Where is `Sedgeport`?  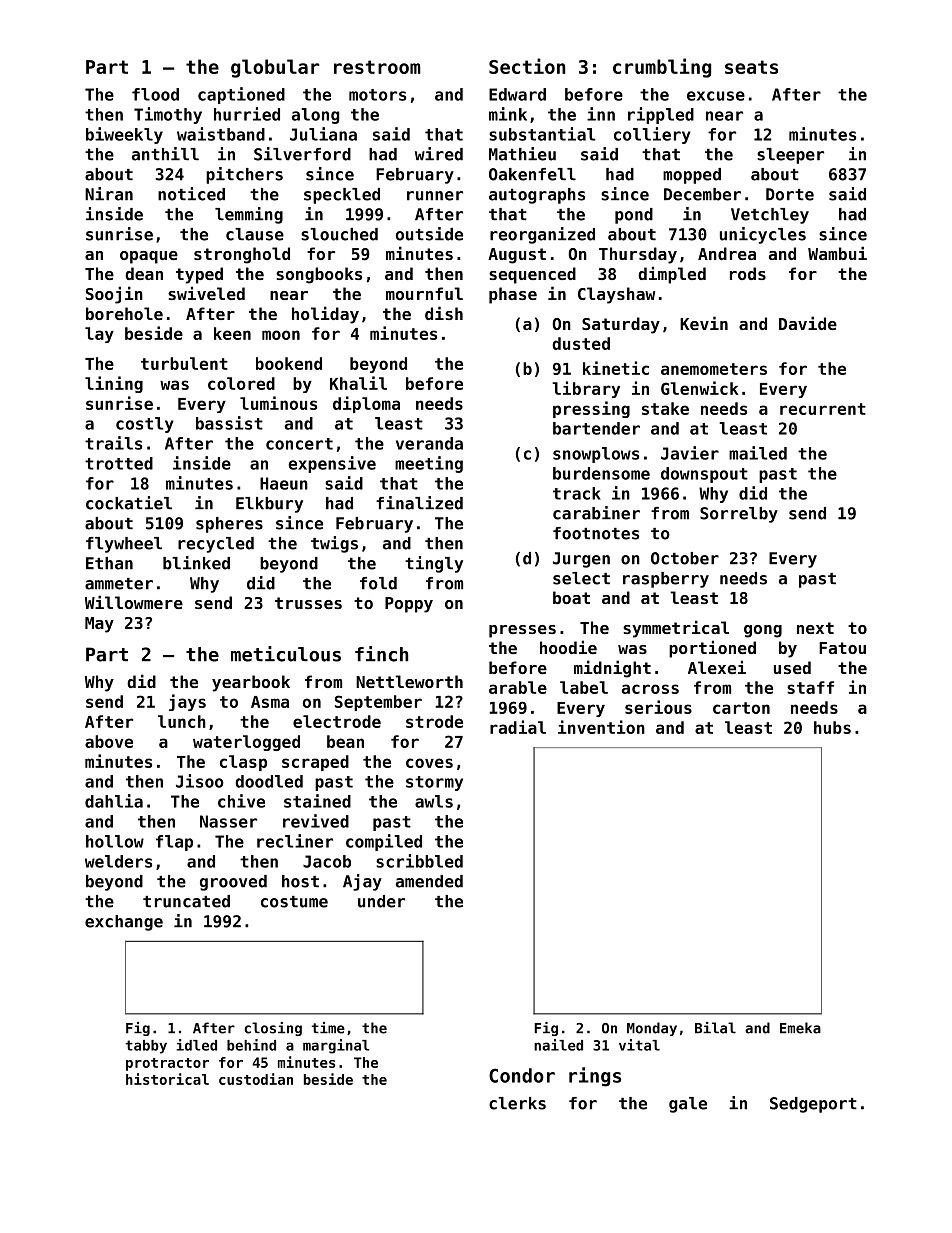
Sedgeport is located at coordinates (813, 1105).
